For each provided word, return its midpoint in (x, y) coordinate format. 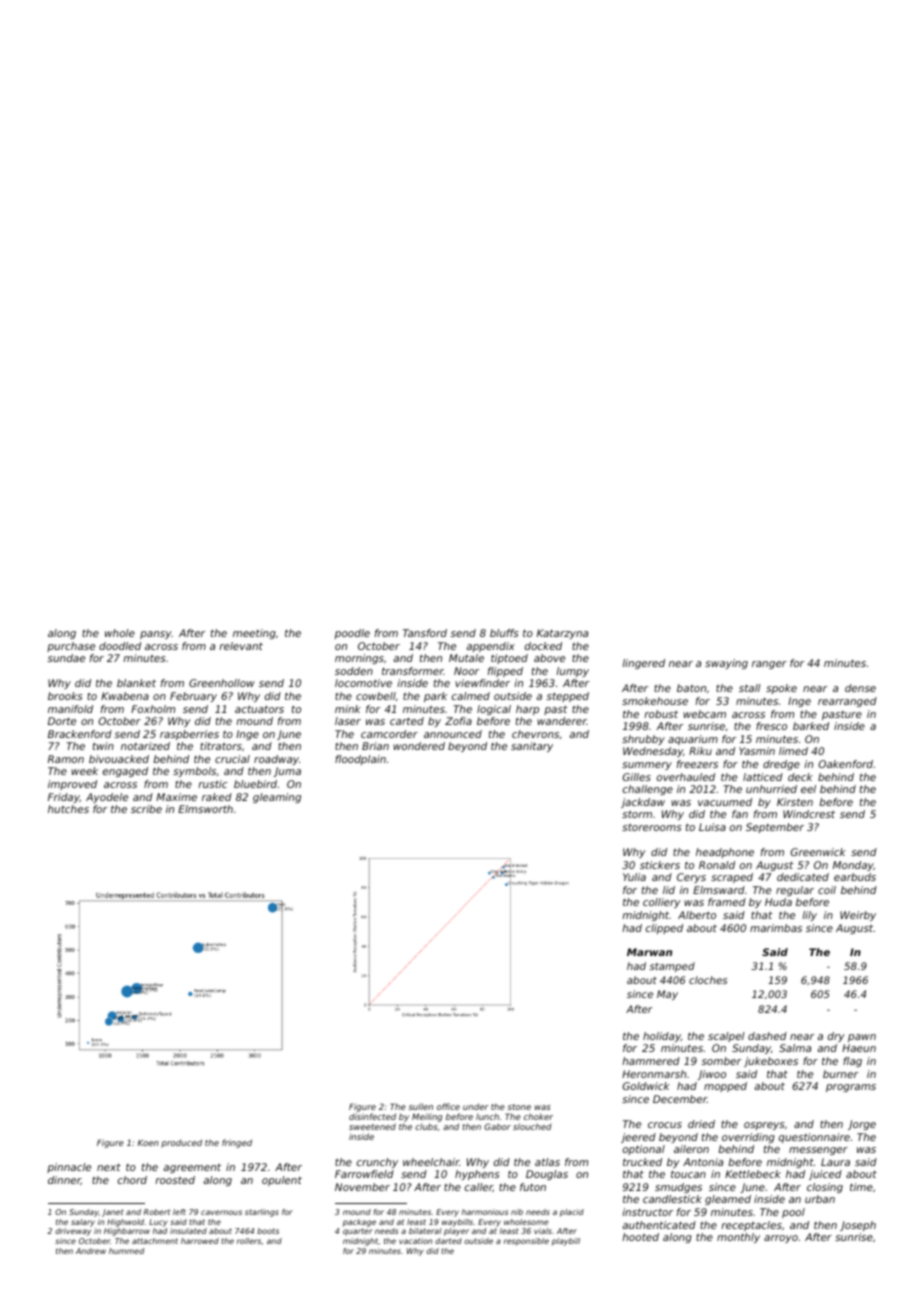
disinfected (372, 1116)
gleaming (277, 798)
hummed (126, 1251)
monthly (738, 1238)
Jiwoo (711, 1075)
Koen (148, 1143)
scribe (146, 809)
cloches (708, 980)
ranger (769, 665)
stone (519, 1107)
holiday (662, 1037)
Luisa (712, 827)
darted (448, 1241)
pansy (156, 635)
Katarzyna (562, 634)
